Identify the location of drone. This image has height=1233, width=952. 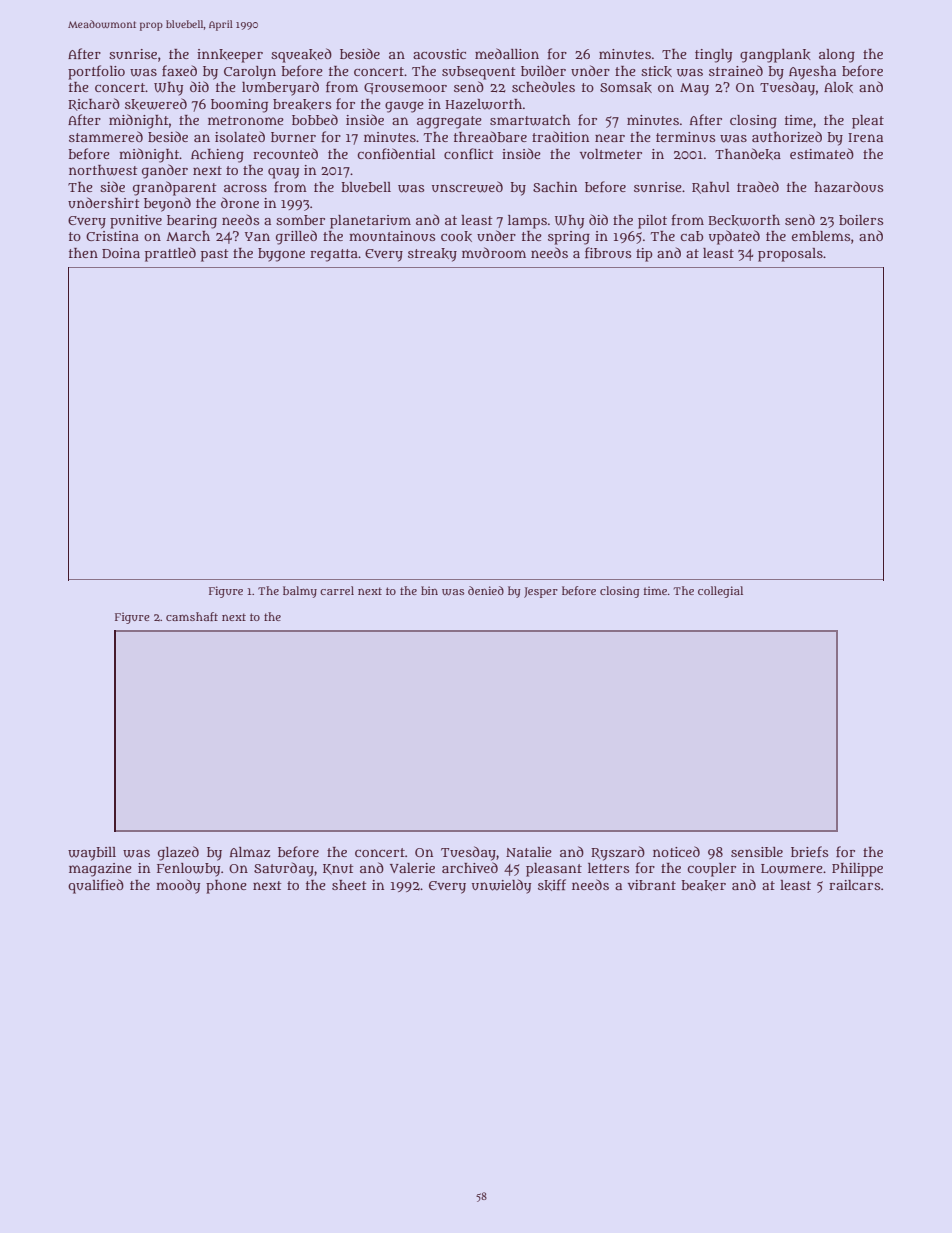
(240, 202).
